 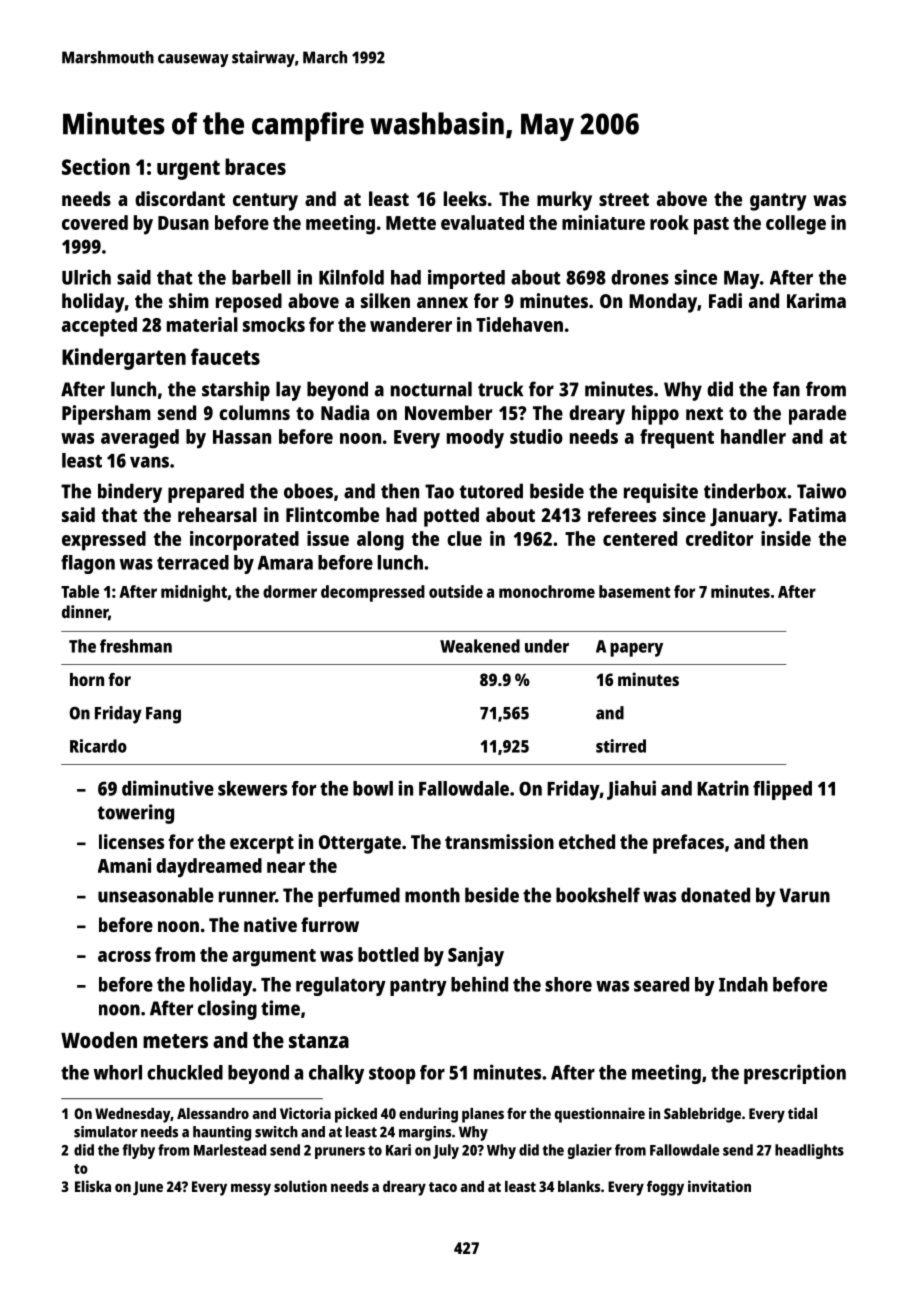 What do you see at coordinates (519, 324) in the screenshot?
I see `Tidehaven` at bounding box center [519, 324].
